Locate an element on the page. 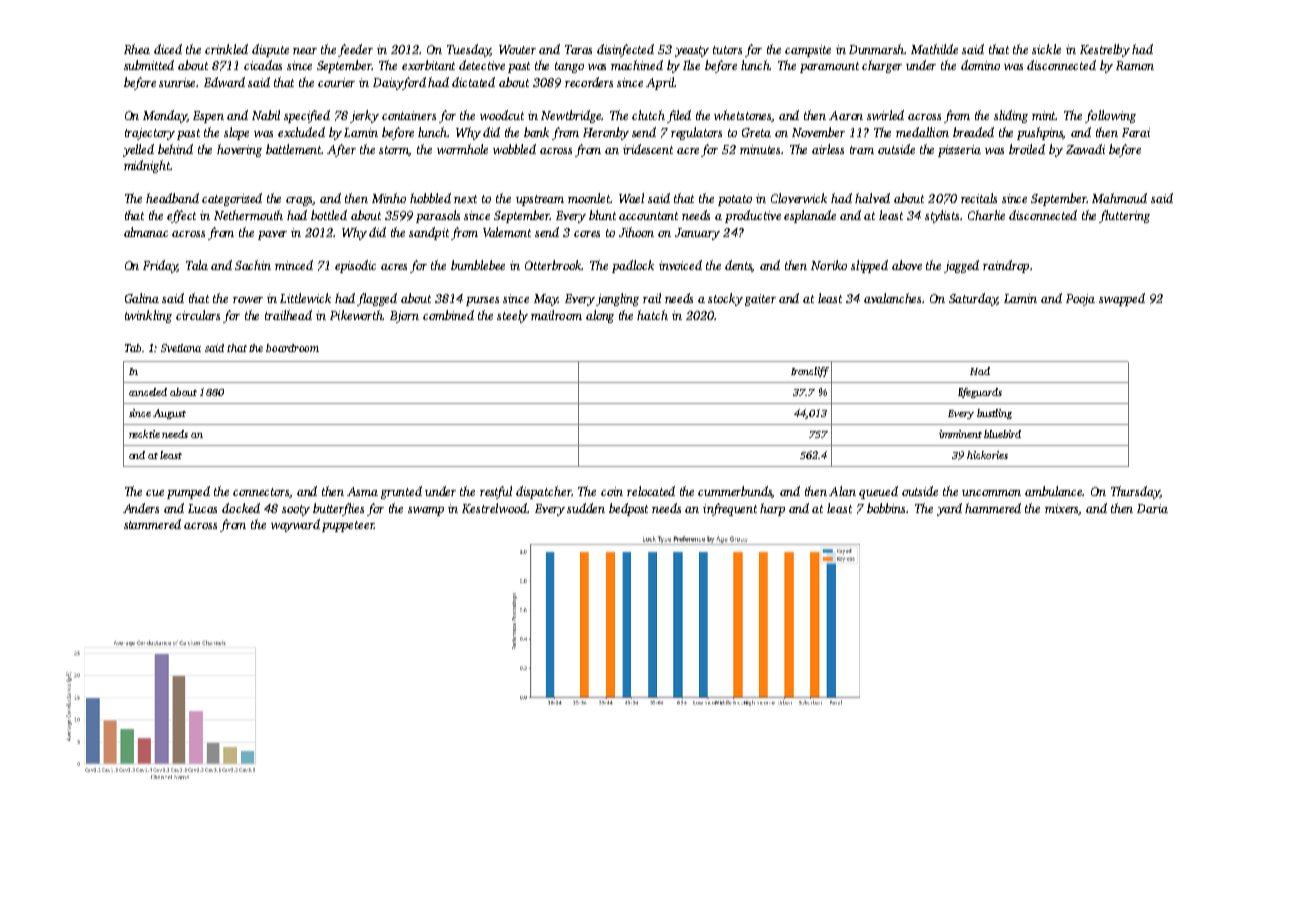 The width and height of the page is (1308, 924). Minho is located at coordinates (389, 198).
